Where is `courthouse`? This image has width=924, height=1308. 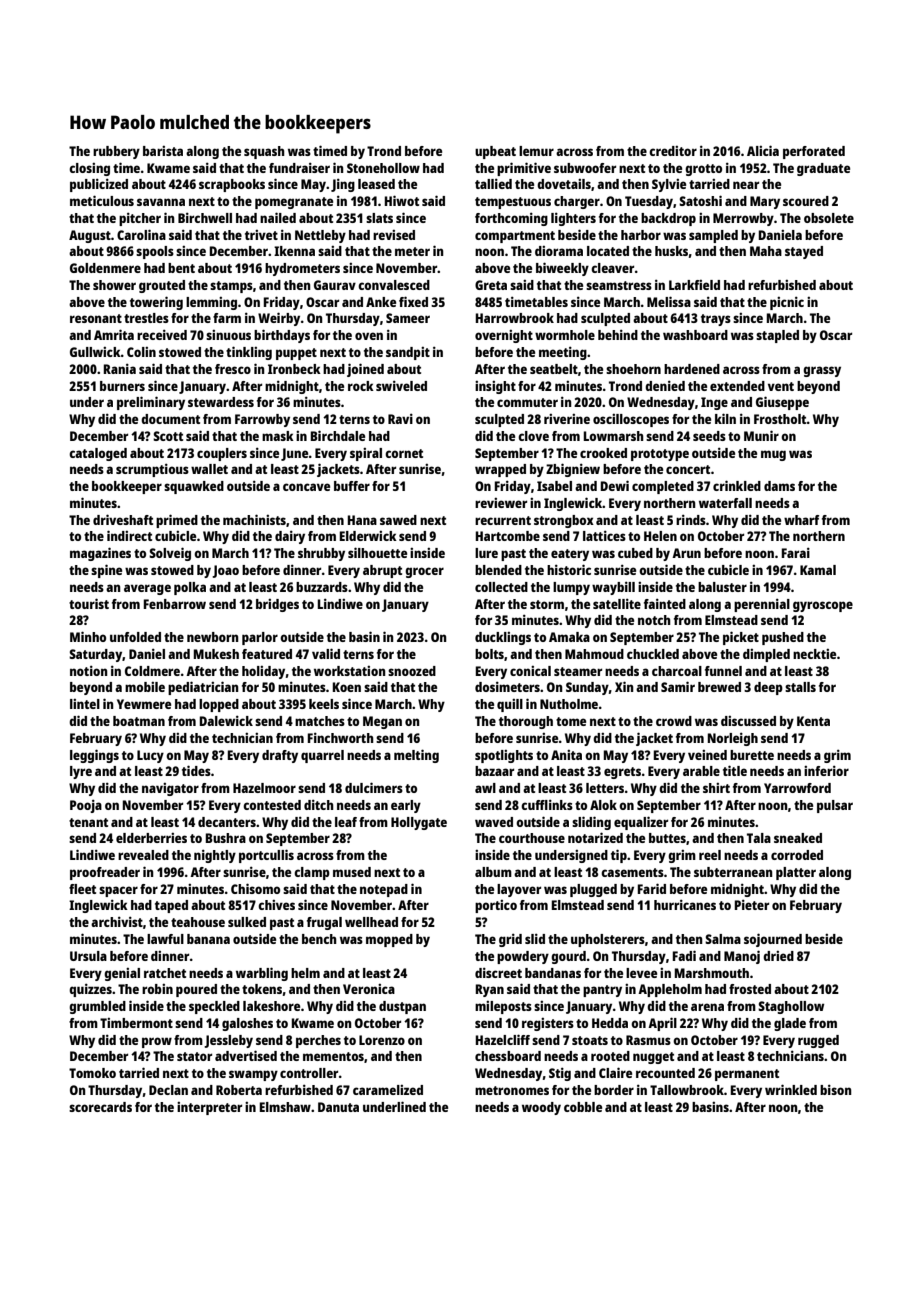 courthouse is located at coordinates (532, 838).
